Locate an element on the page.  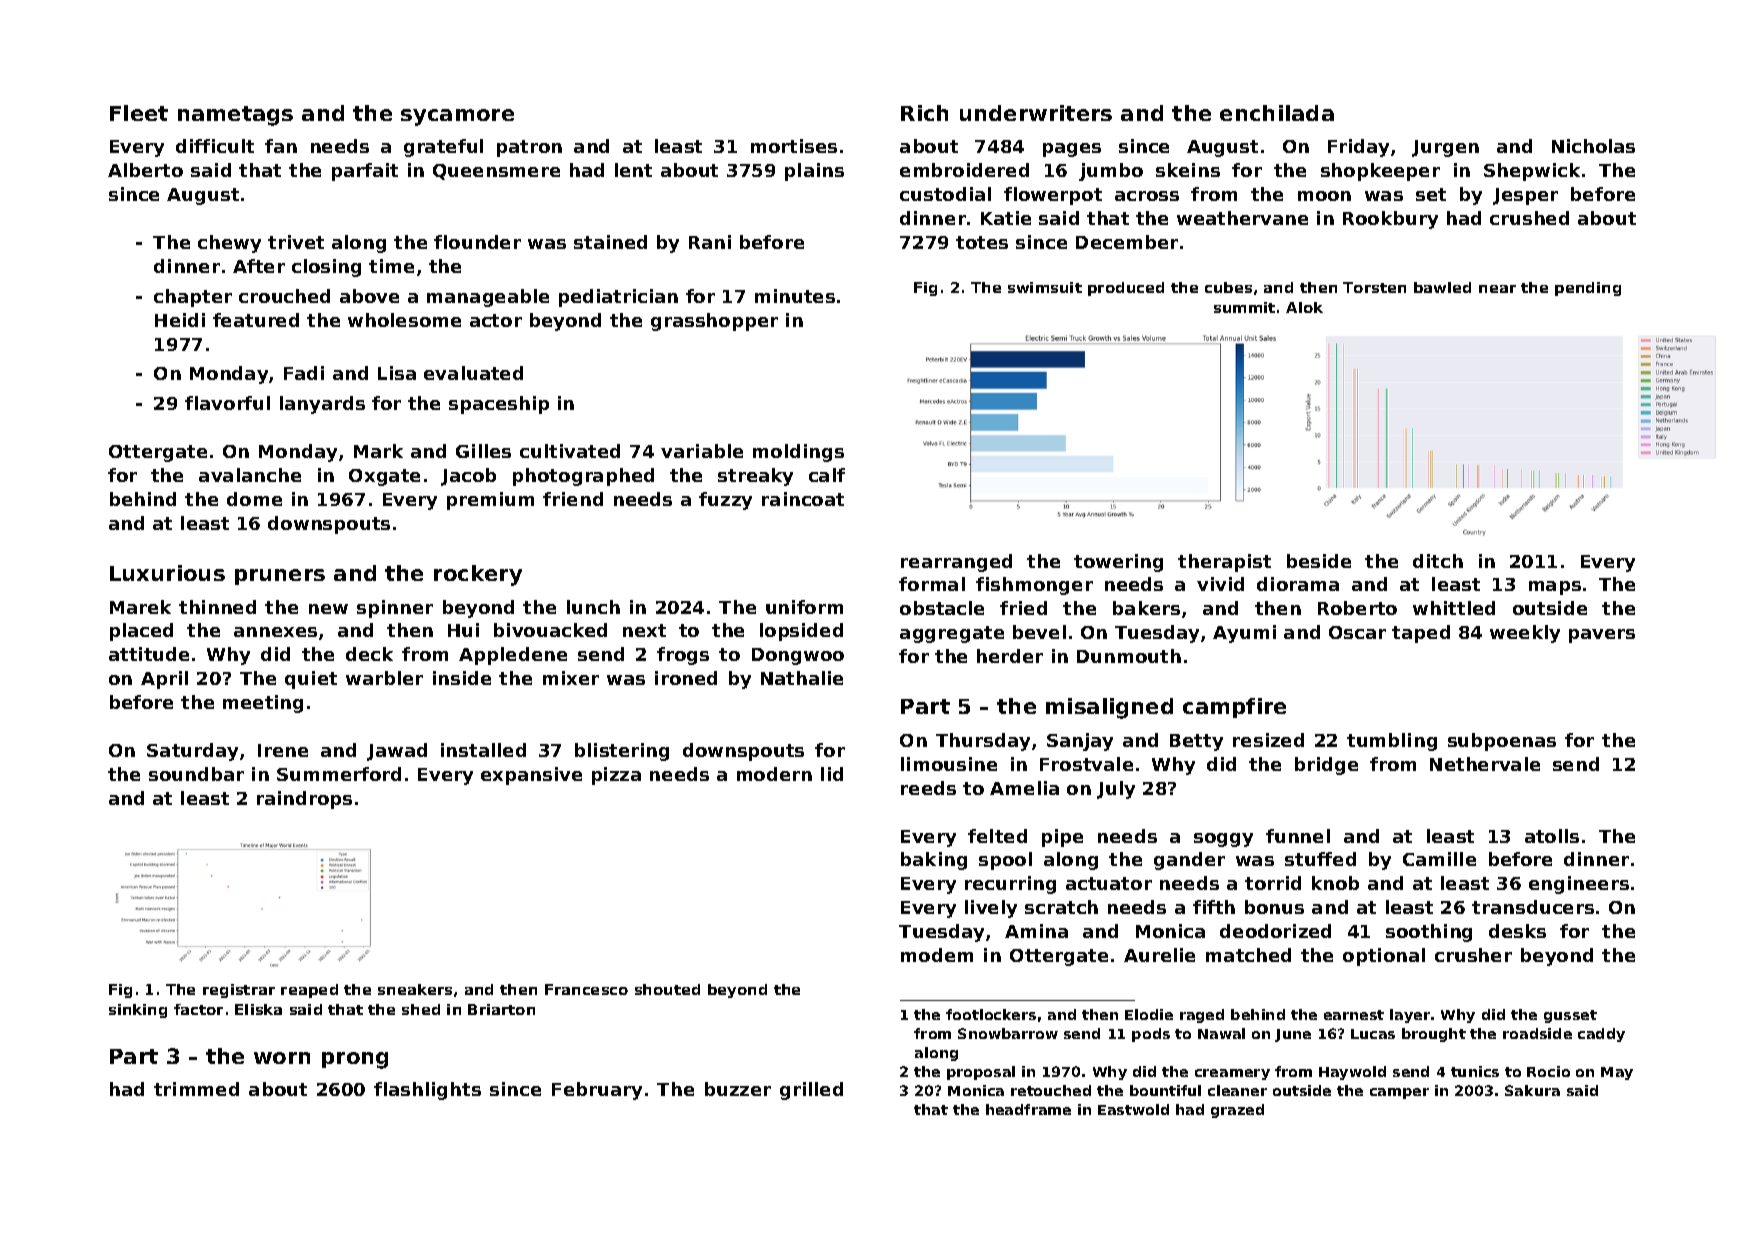
headframe is located at coordinates (1028, 1109).
